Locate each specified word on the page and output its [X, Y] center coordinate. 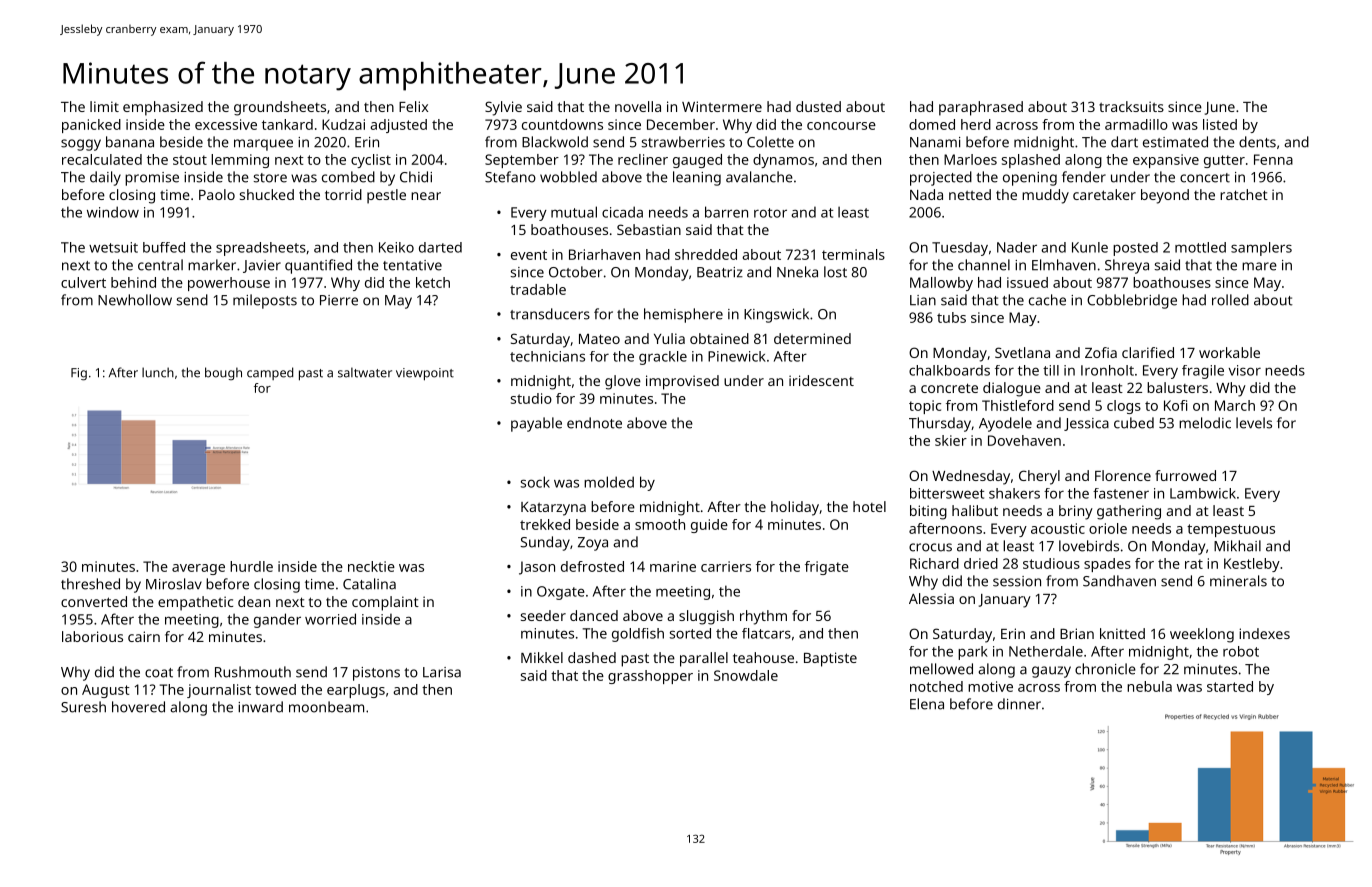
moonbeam [326, 707]
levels [1254, 423]
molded [609, 482]
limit [104, 106]
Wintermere [722, 106]
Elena [927, 704]
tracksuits [1131, 106]
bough [223, 374]
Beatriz [720, 272]
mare [1259, 266]
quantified [318, 266]
